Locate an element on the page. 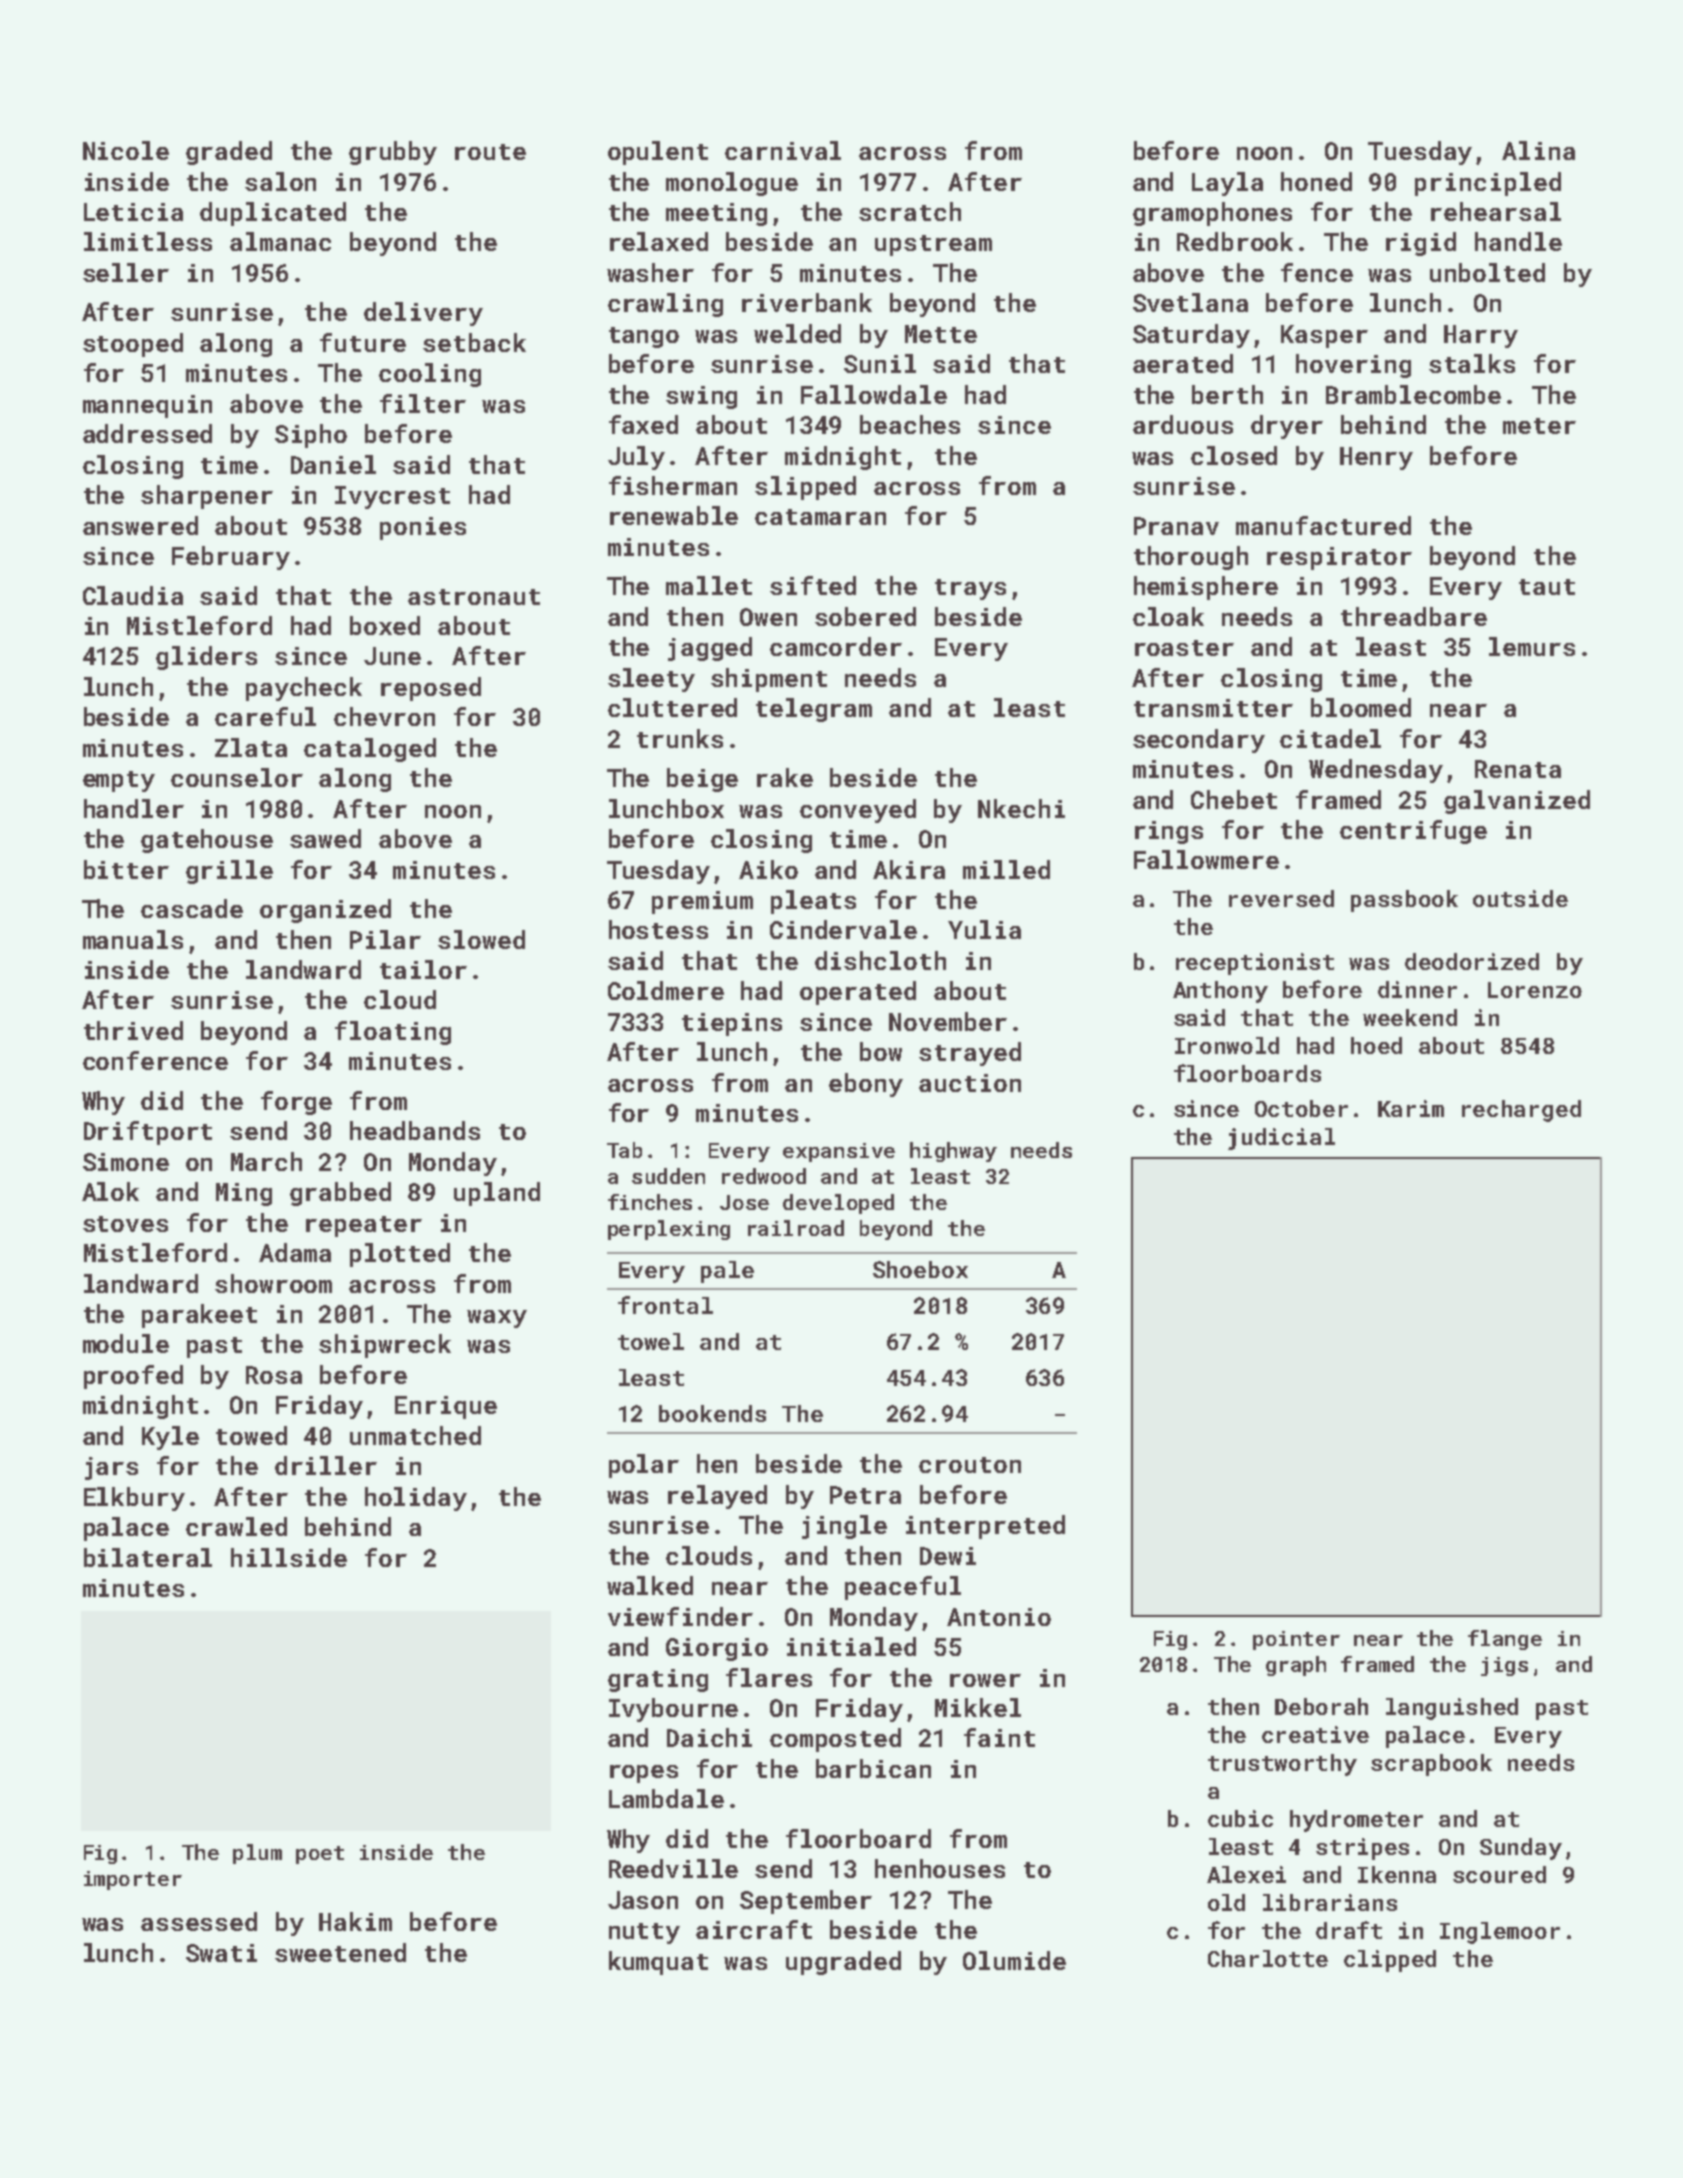 This image has width=1683, height=2178. Swati is located at coordinates (221, 1953).
